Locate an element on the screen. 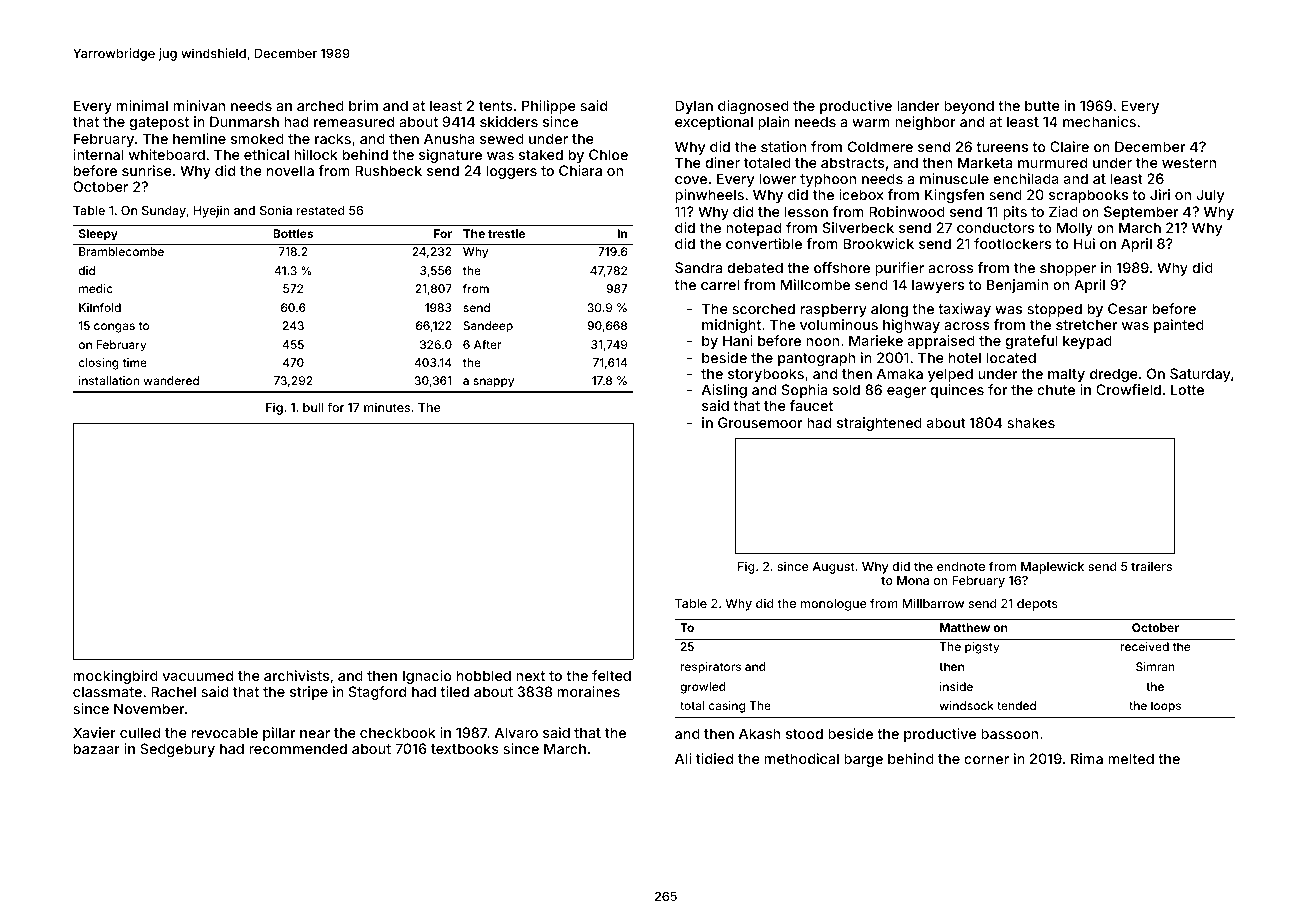  Claire is located at coordinates (1069, 146).
